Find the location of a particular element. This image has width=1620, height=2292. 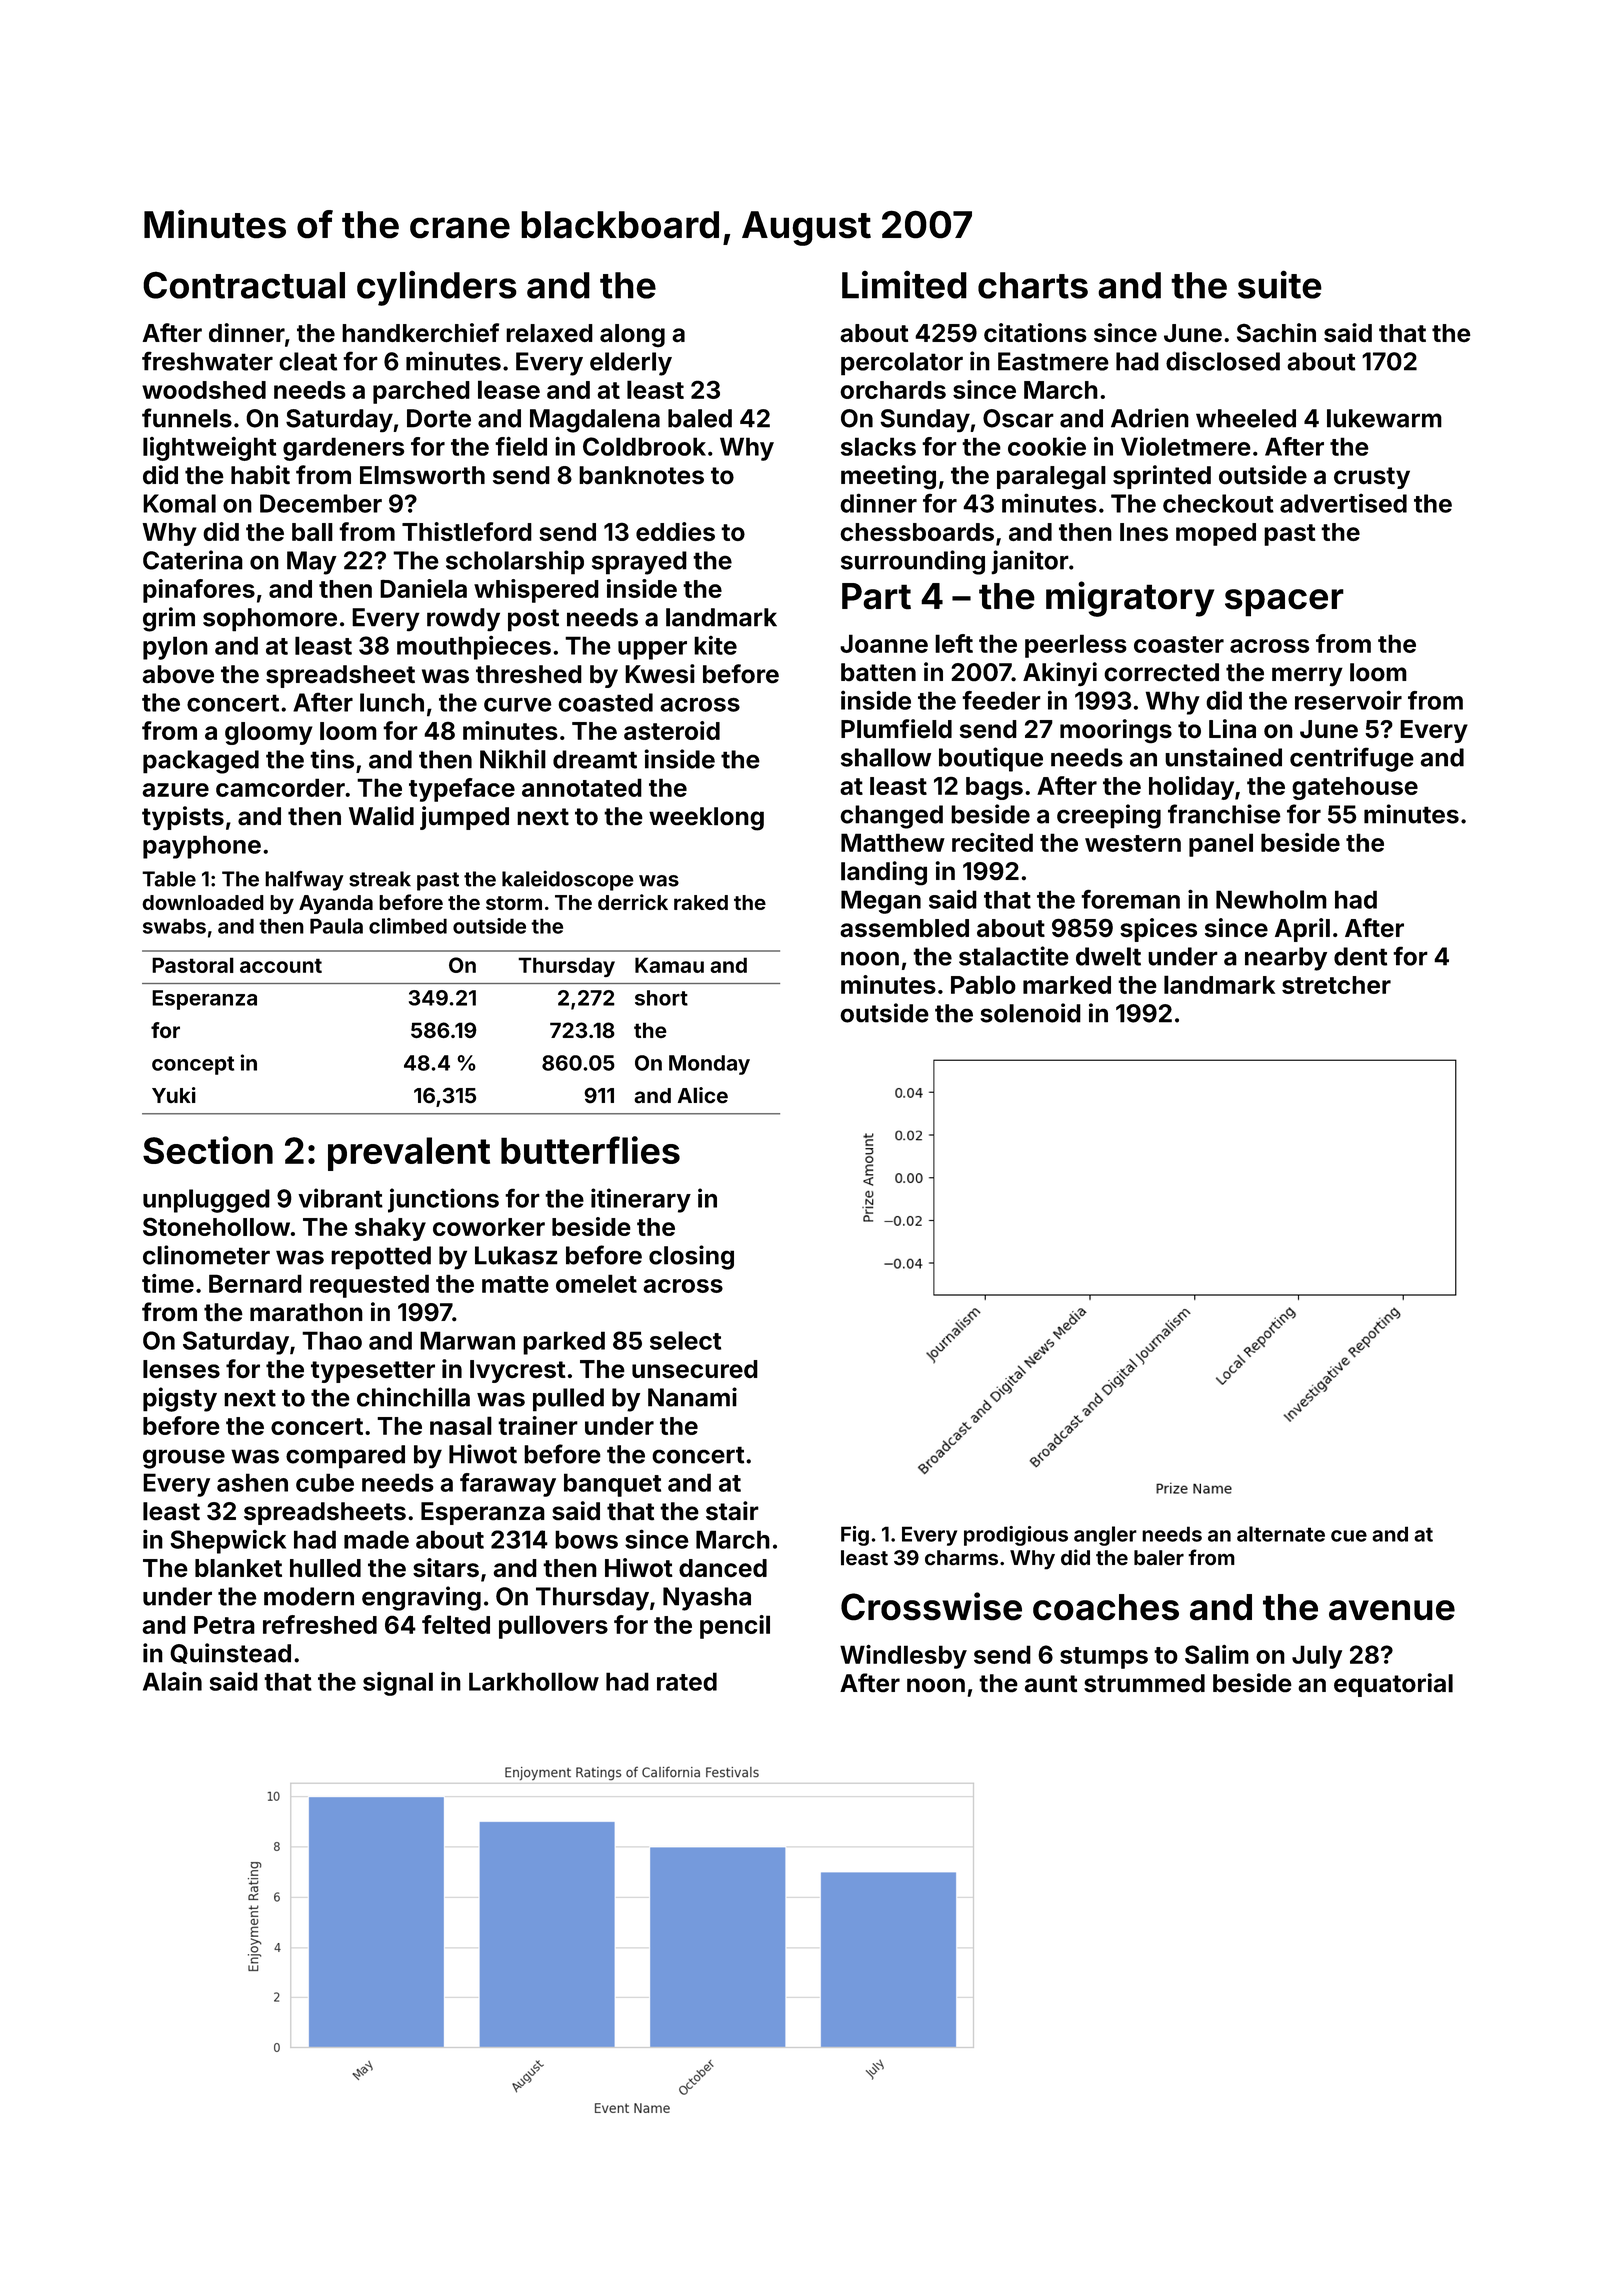

assembled is located at coordinates (904, 928).
